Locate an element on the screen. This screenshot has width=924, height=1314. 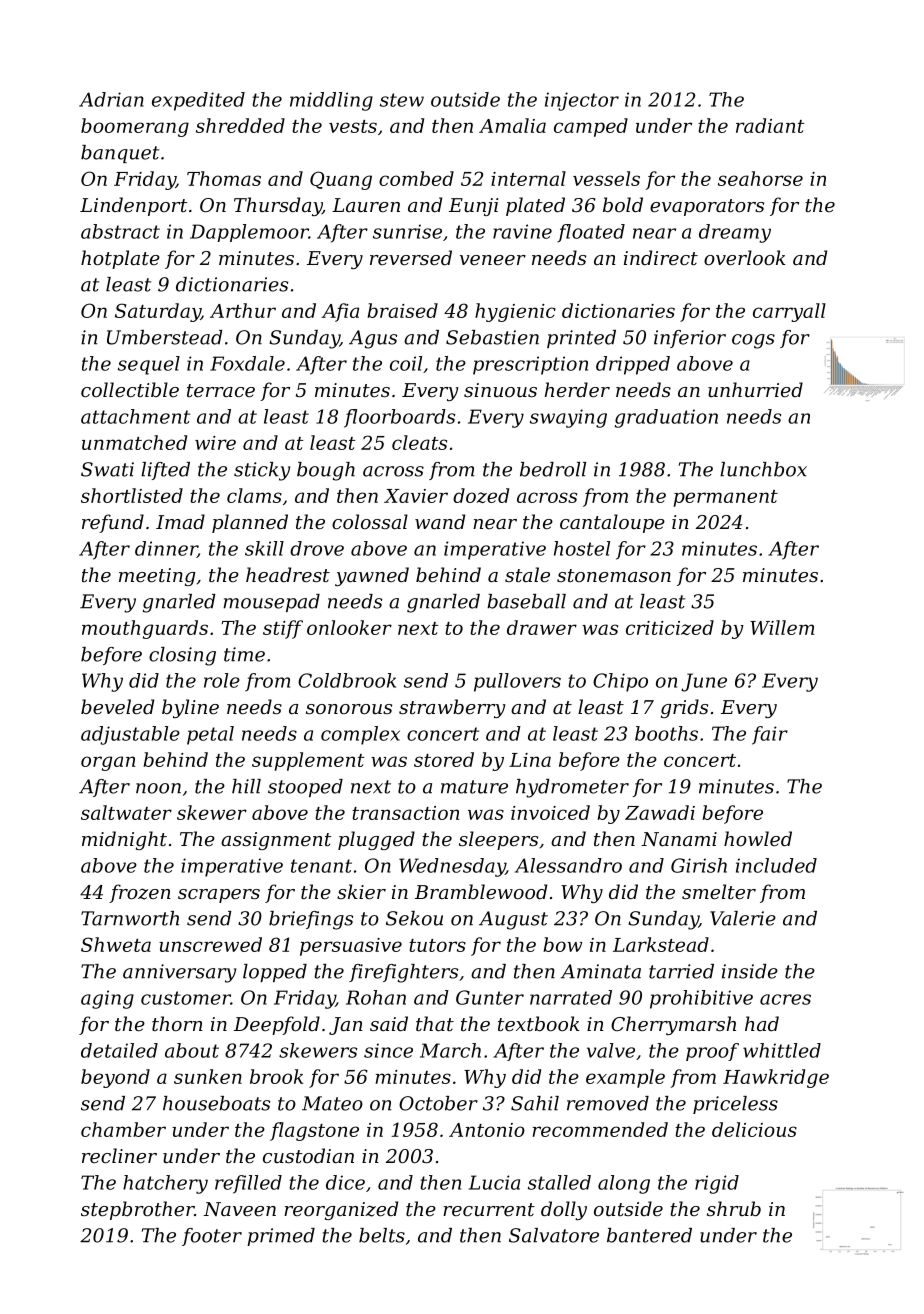
stepbrother is located at coordinates (137, 1210).
